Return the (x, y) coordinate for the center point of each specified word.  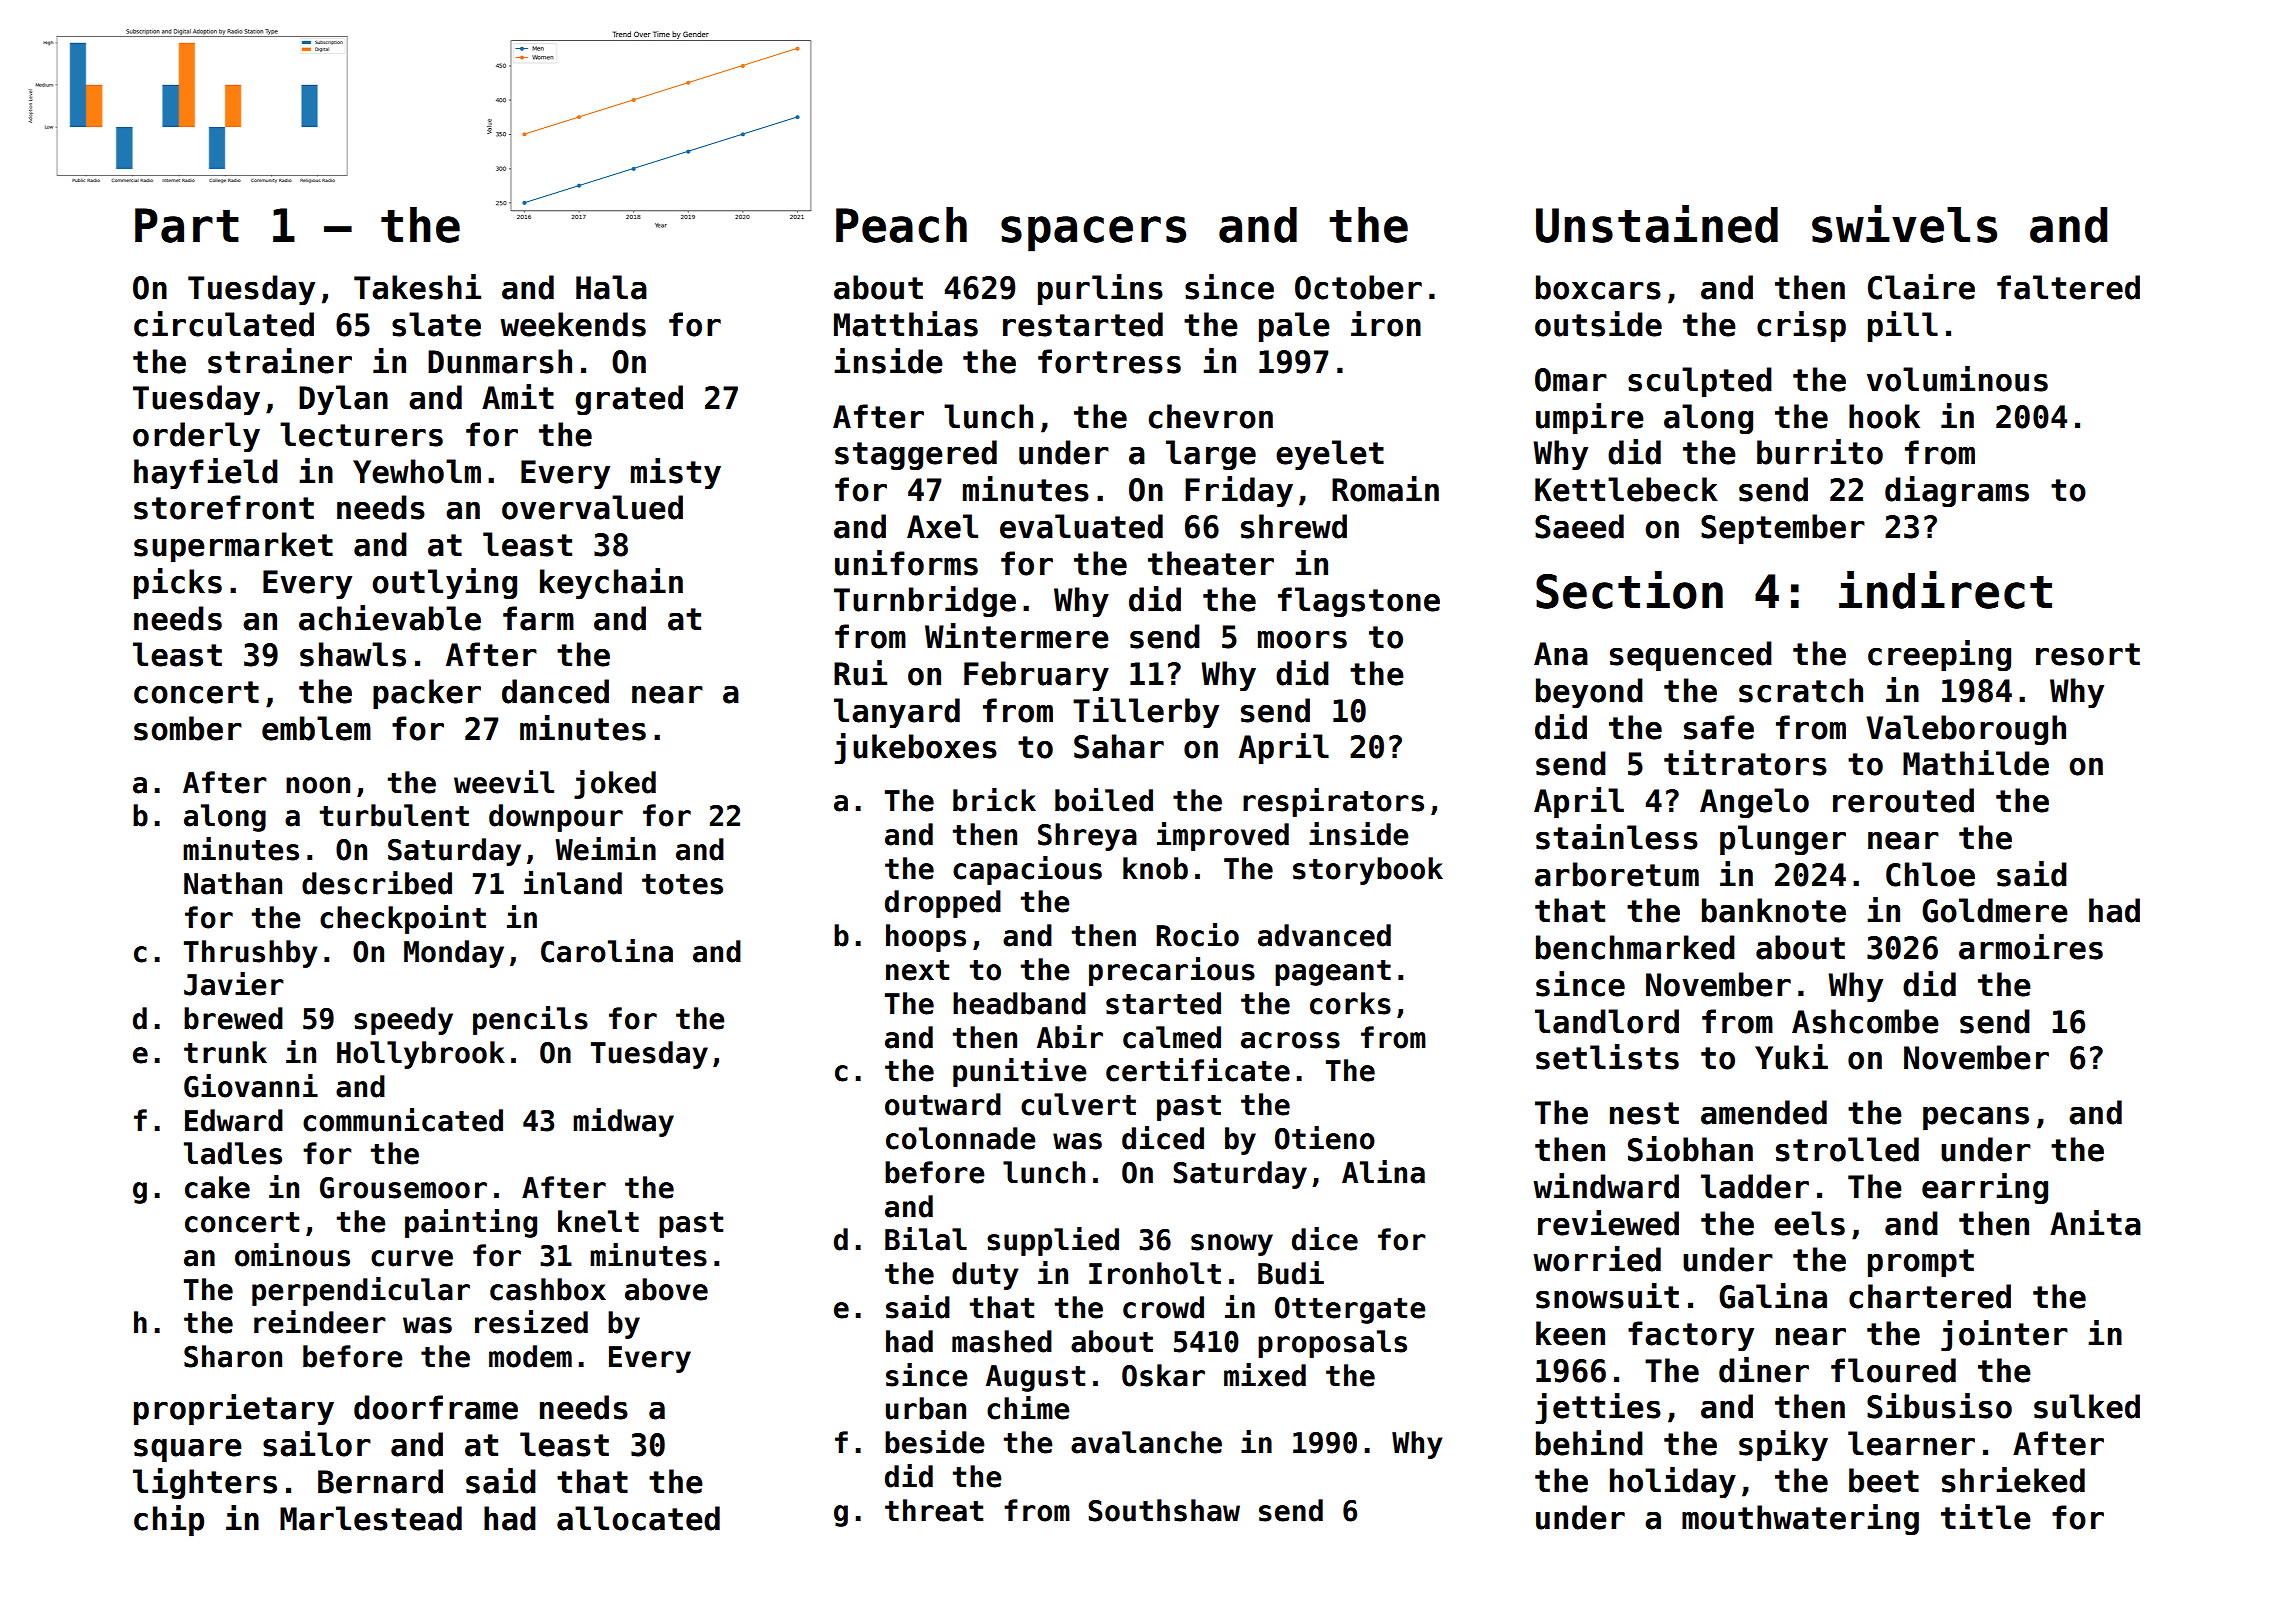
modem (530, 1356)
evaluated (1081, 526)
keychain (611, 584)
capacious (1027, 870)
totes (682, 884)
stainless (1617, 837)
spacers (1093, 234)
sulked (2087, 1406)
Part (187, 225)
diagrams (1957, 491)
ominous (292, 1255)
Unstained (1657, 224)
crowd (1163, 1307)
